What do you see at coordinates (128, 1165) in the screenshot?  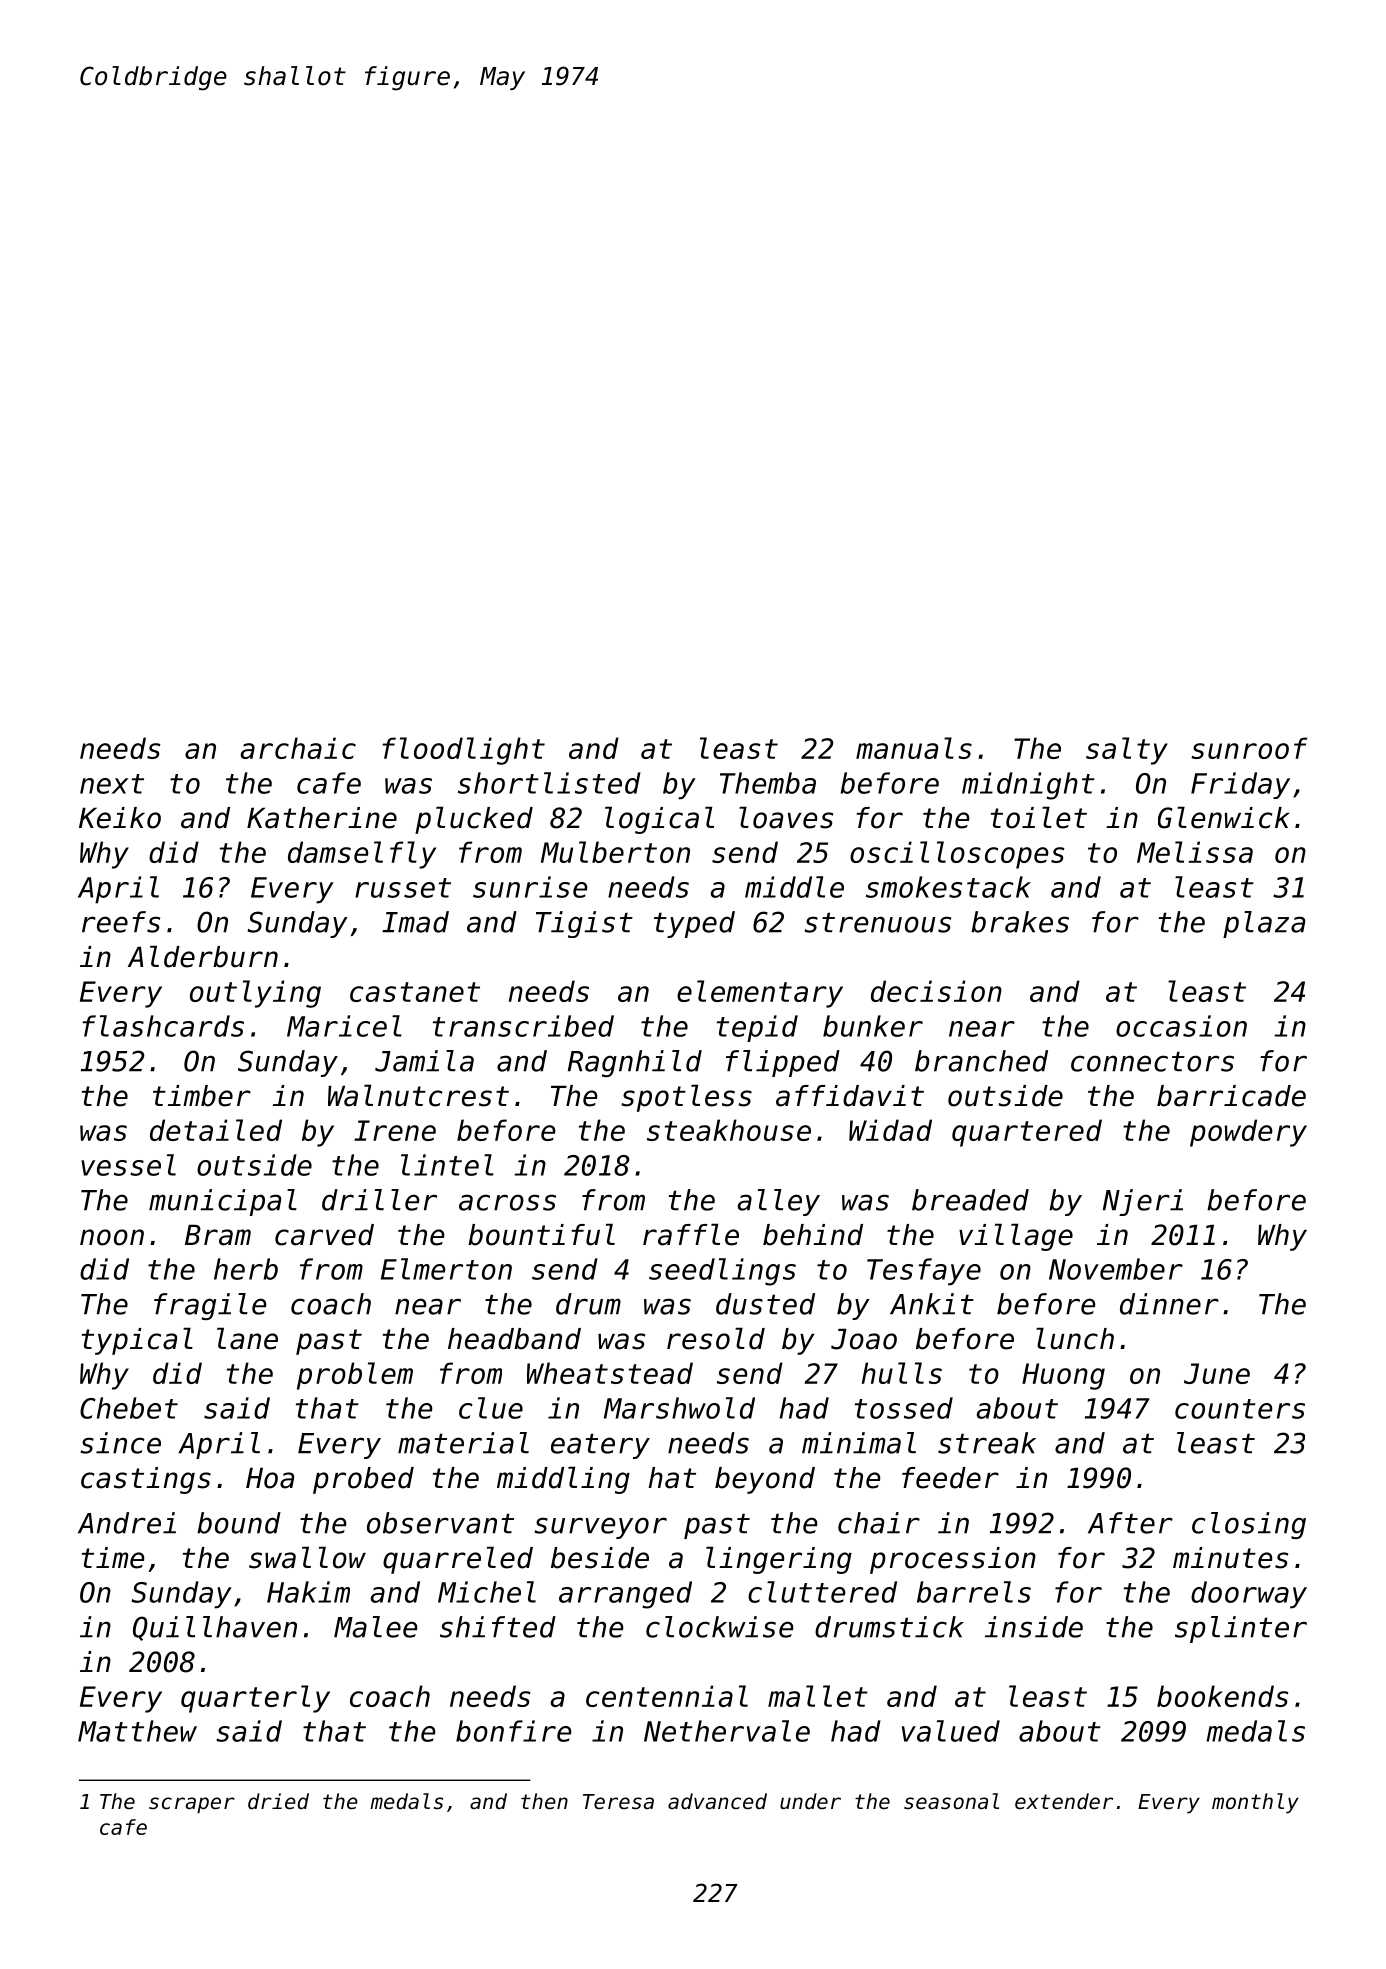 I see `vessel` at bounding box center [128, 1165].
